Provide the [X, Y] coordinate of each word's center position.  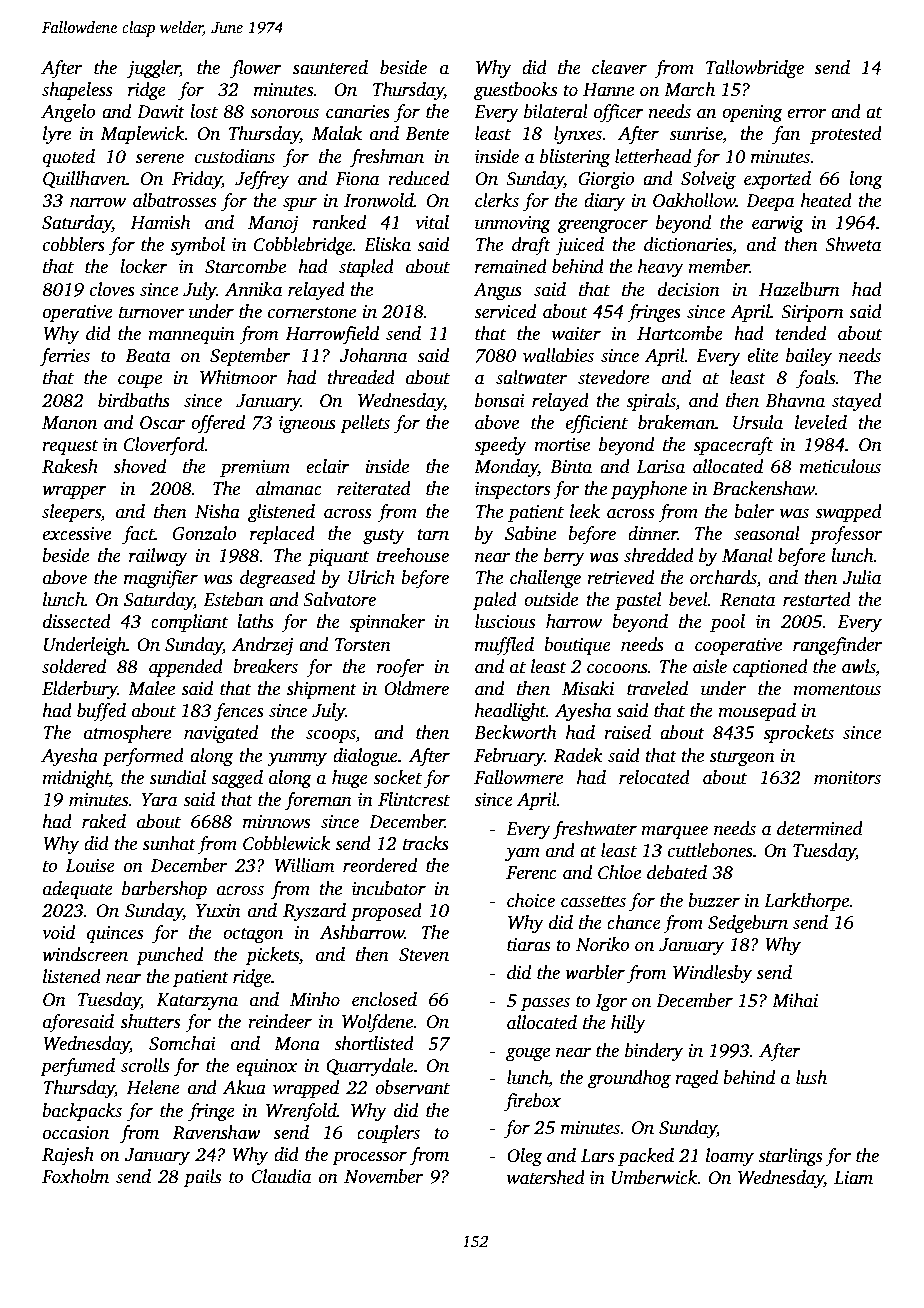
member [719, 266]
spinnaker [387, 623]
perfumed [77, 1067]
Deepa [770, 202]
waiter [576, 334]
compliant [189, 623]
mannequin [191, 335]
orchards [723, 578]
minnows [276, 822]
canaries [358, 112]
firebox [532, 1102]
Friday [197, 180]
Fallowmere [518, 777]
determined [820, 828]
